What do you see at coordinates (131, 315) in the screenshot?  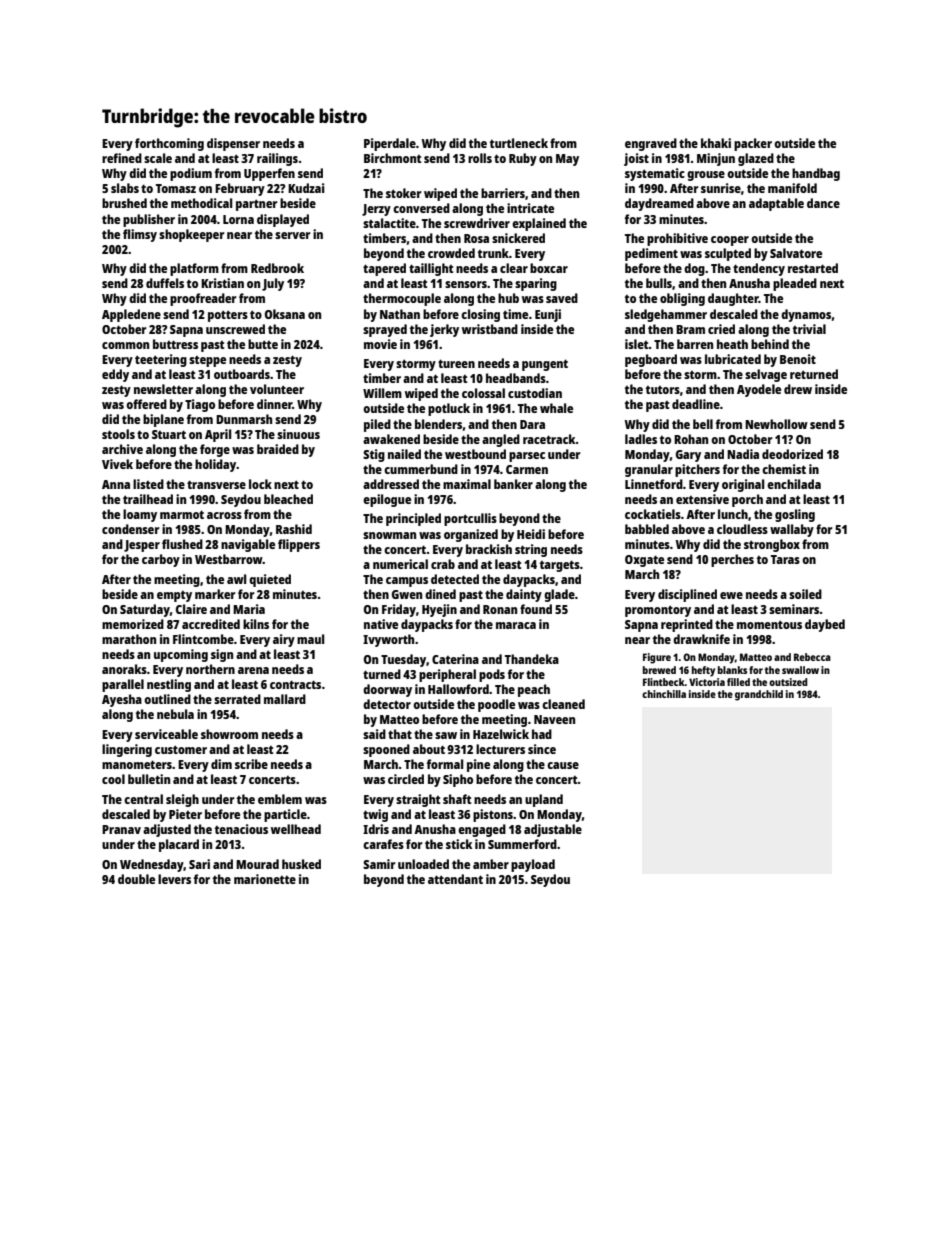 I see `Appledene` at bounding box center [131, 315].
